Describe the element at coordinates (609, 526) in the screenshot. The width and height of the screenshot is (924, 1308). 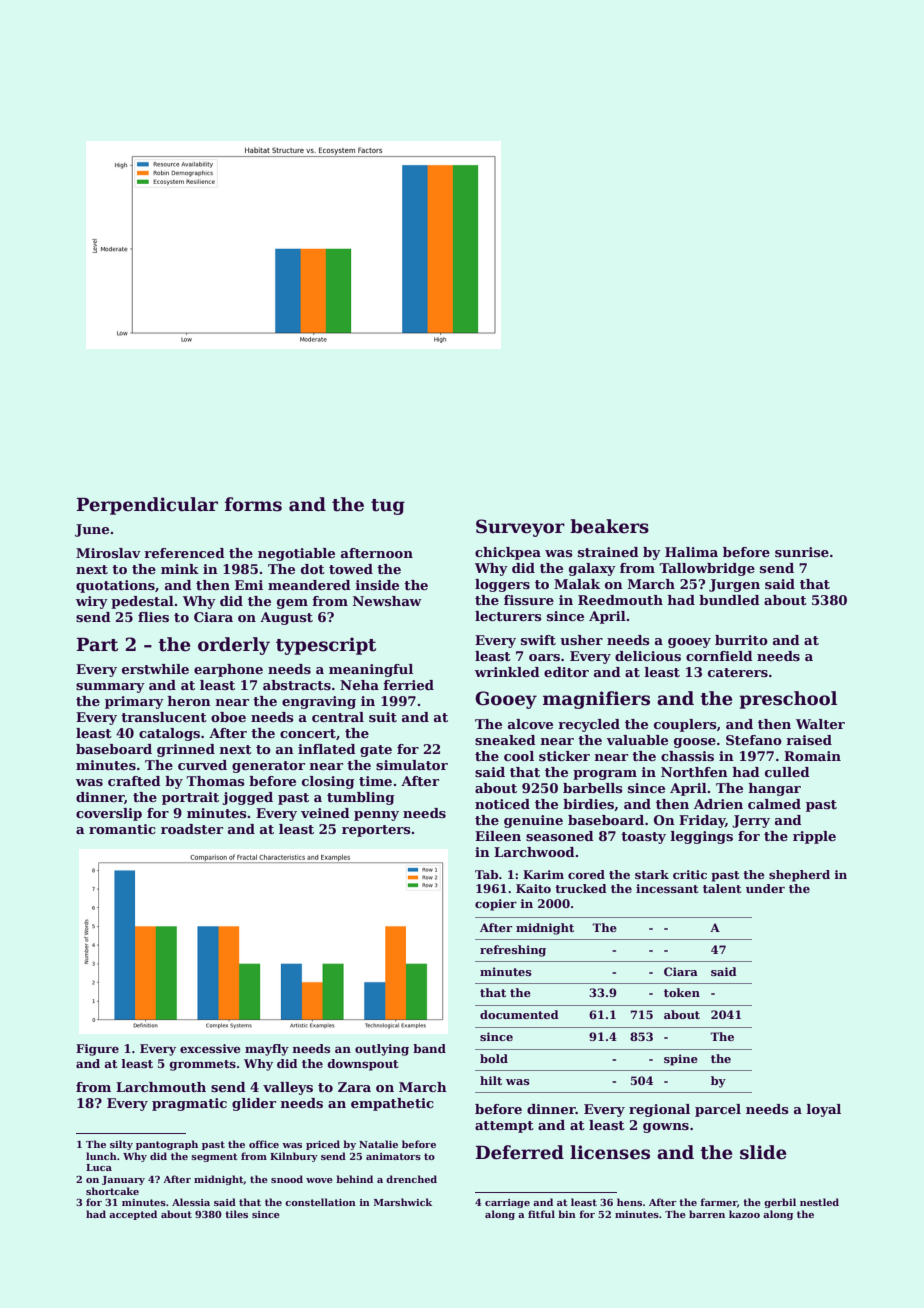
I see `beakers` at that location.
